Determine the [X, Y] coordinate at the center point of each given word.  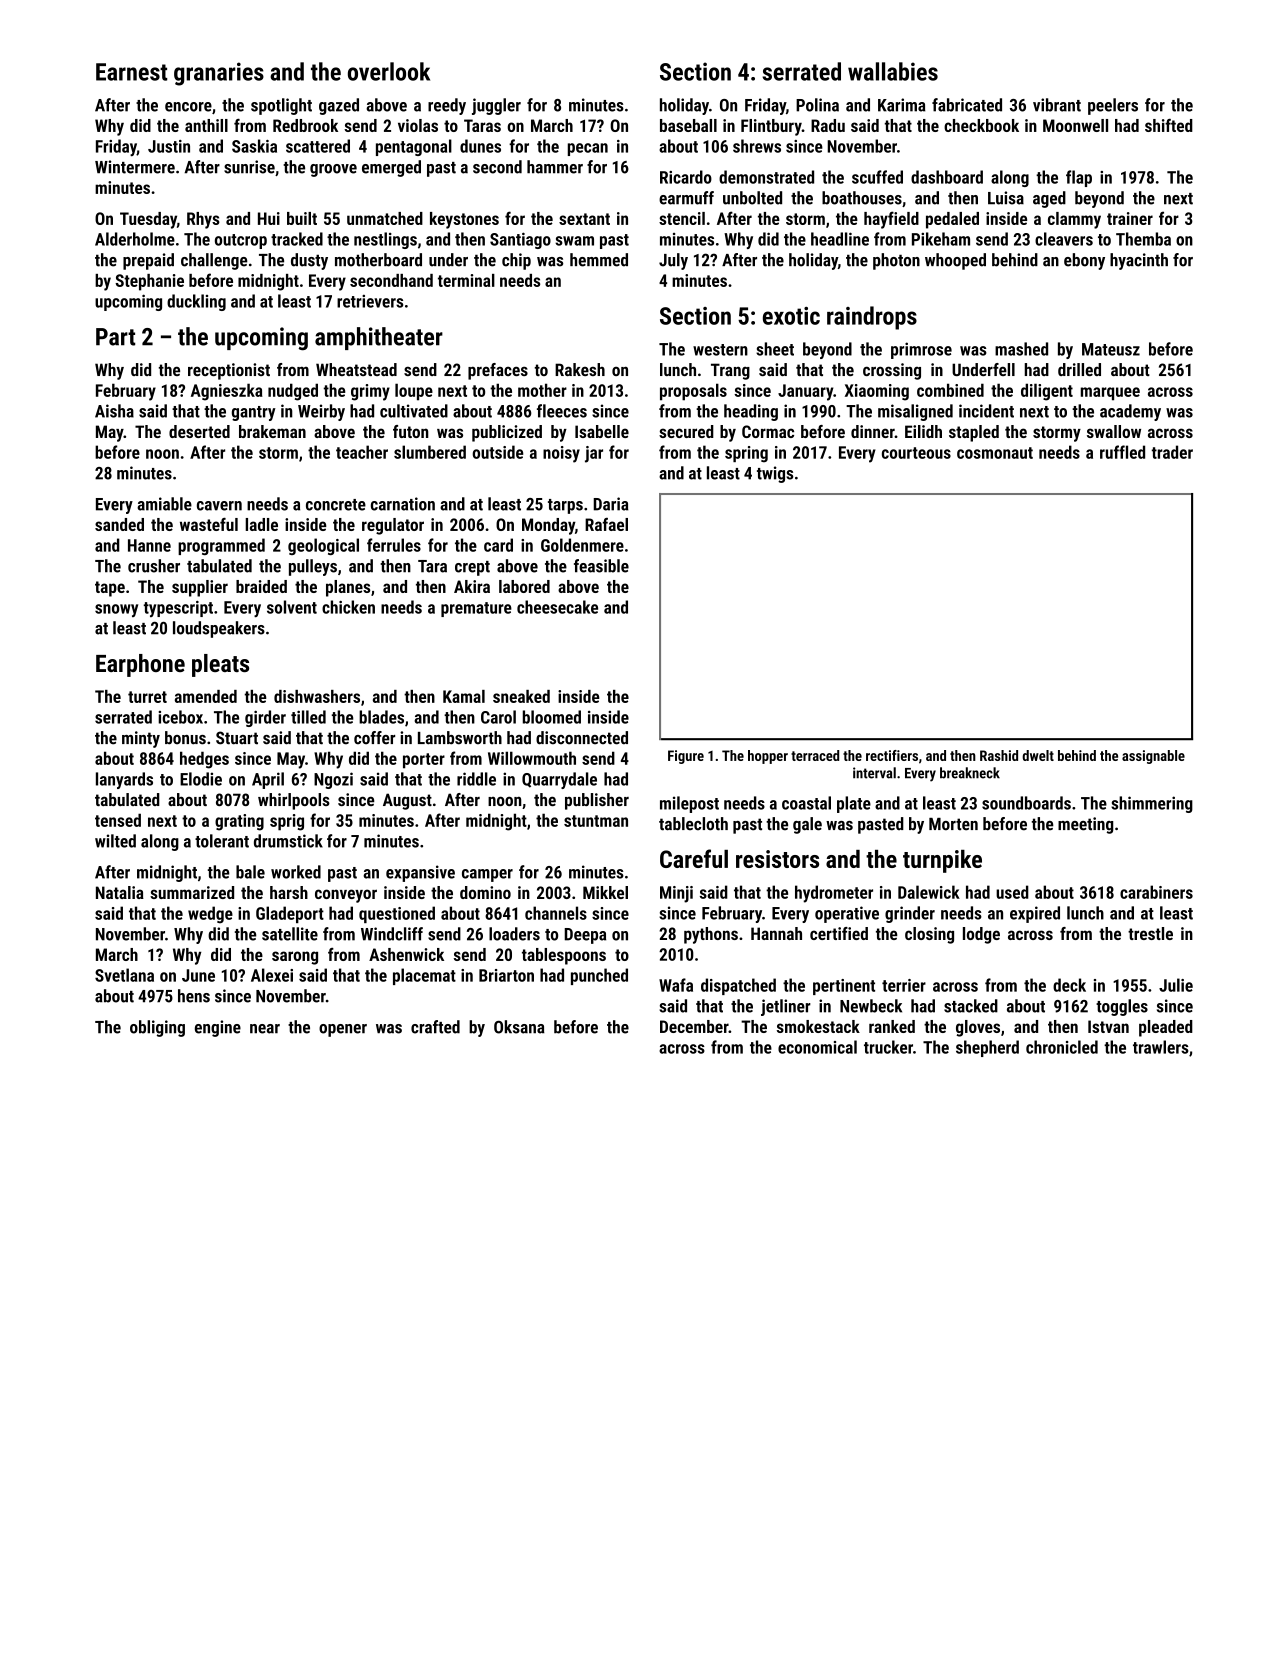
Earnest [131, 72]
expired [1035, 914]
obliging [157, 1028]
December [694, 1026]
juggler [496, 106]
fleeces [562, 411]
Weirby [321, 412]
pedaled [952, 220]
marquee [1110, 394]
